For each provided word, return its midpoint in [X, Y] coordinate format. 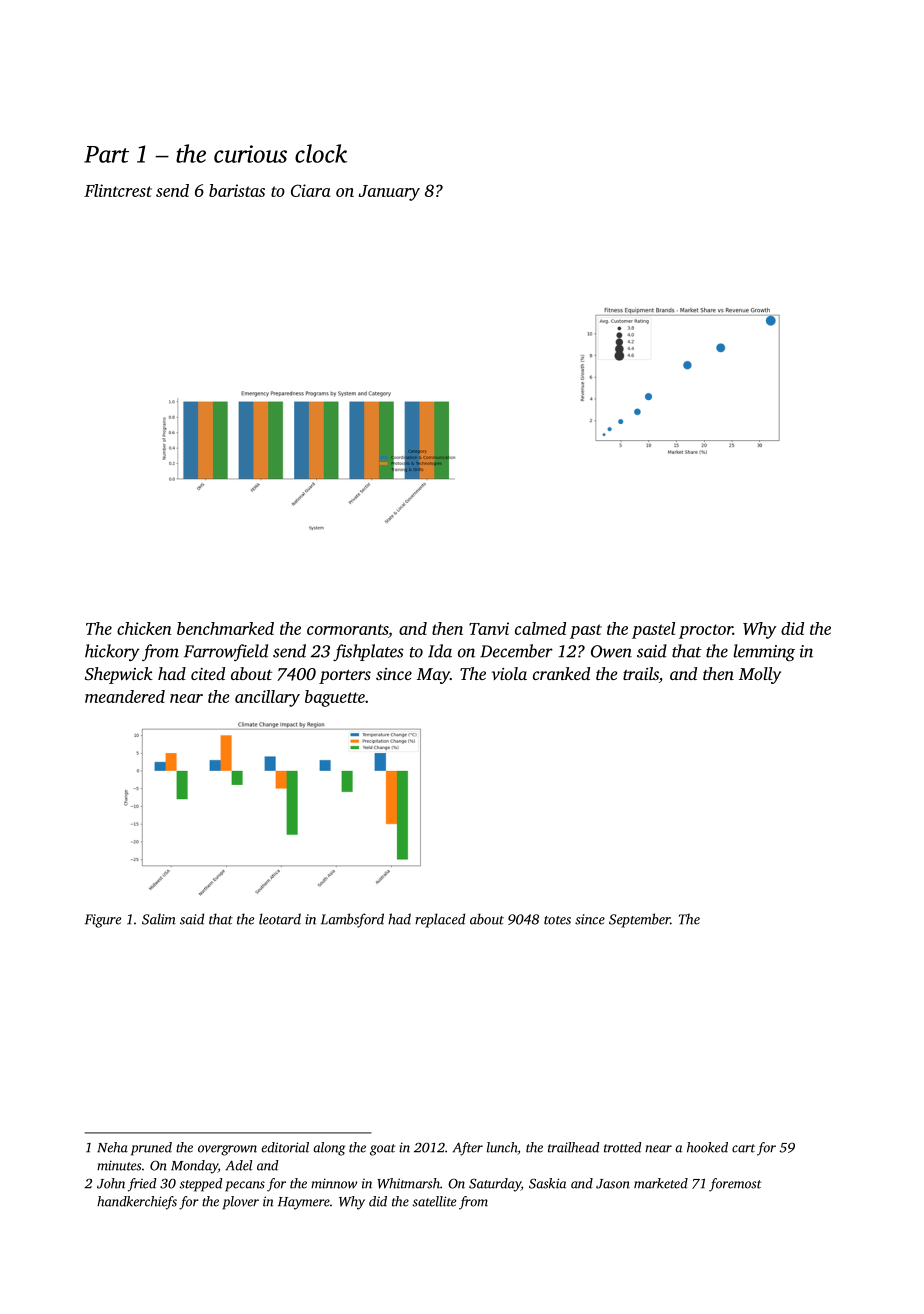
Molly [760, 675]
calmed [540, 628]
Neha [112, 1147]
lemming [764, 652]
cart [743, 1148]
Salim [159, 919]
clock [321, 153]
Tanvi [489, 628]
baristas [237, 190]
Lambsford [352, 920]
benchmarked [225, 628]
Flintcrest [118, 190]
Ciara [311, 190]
